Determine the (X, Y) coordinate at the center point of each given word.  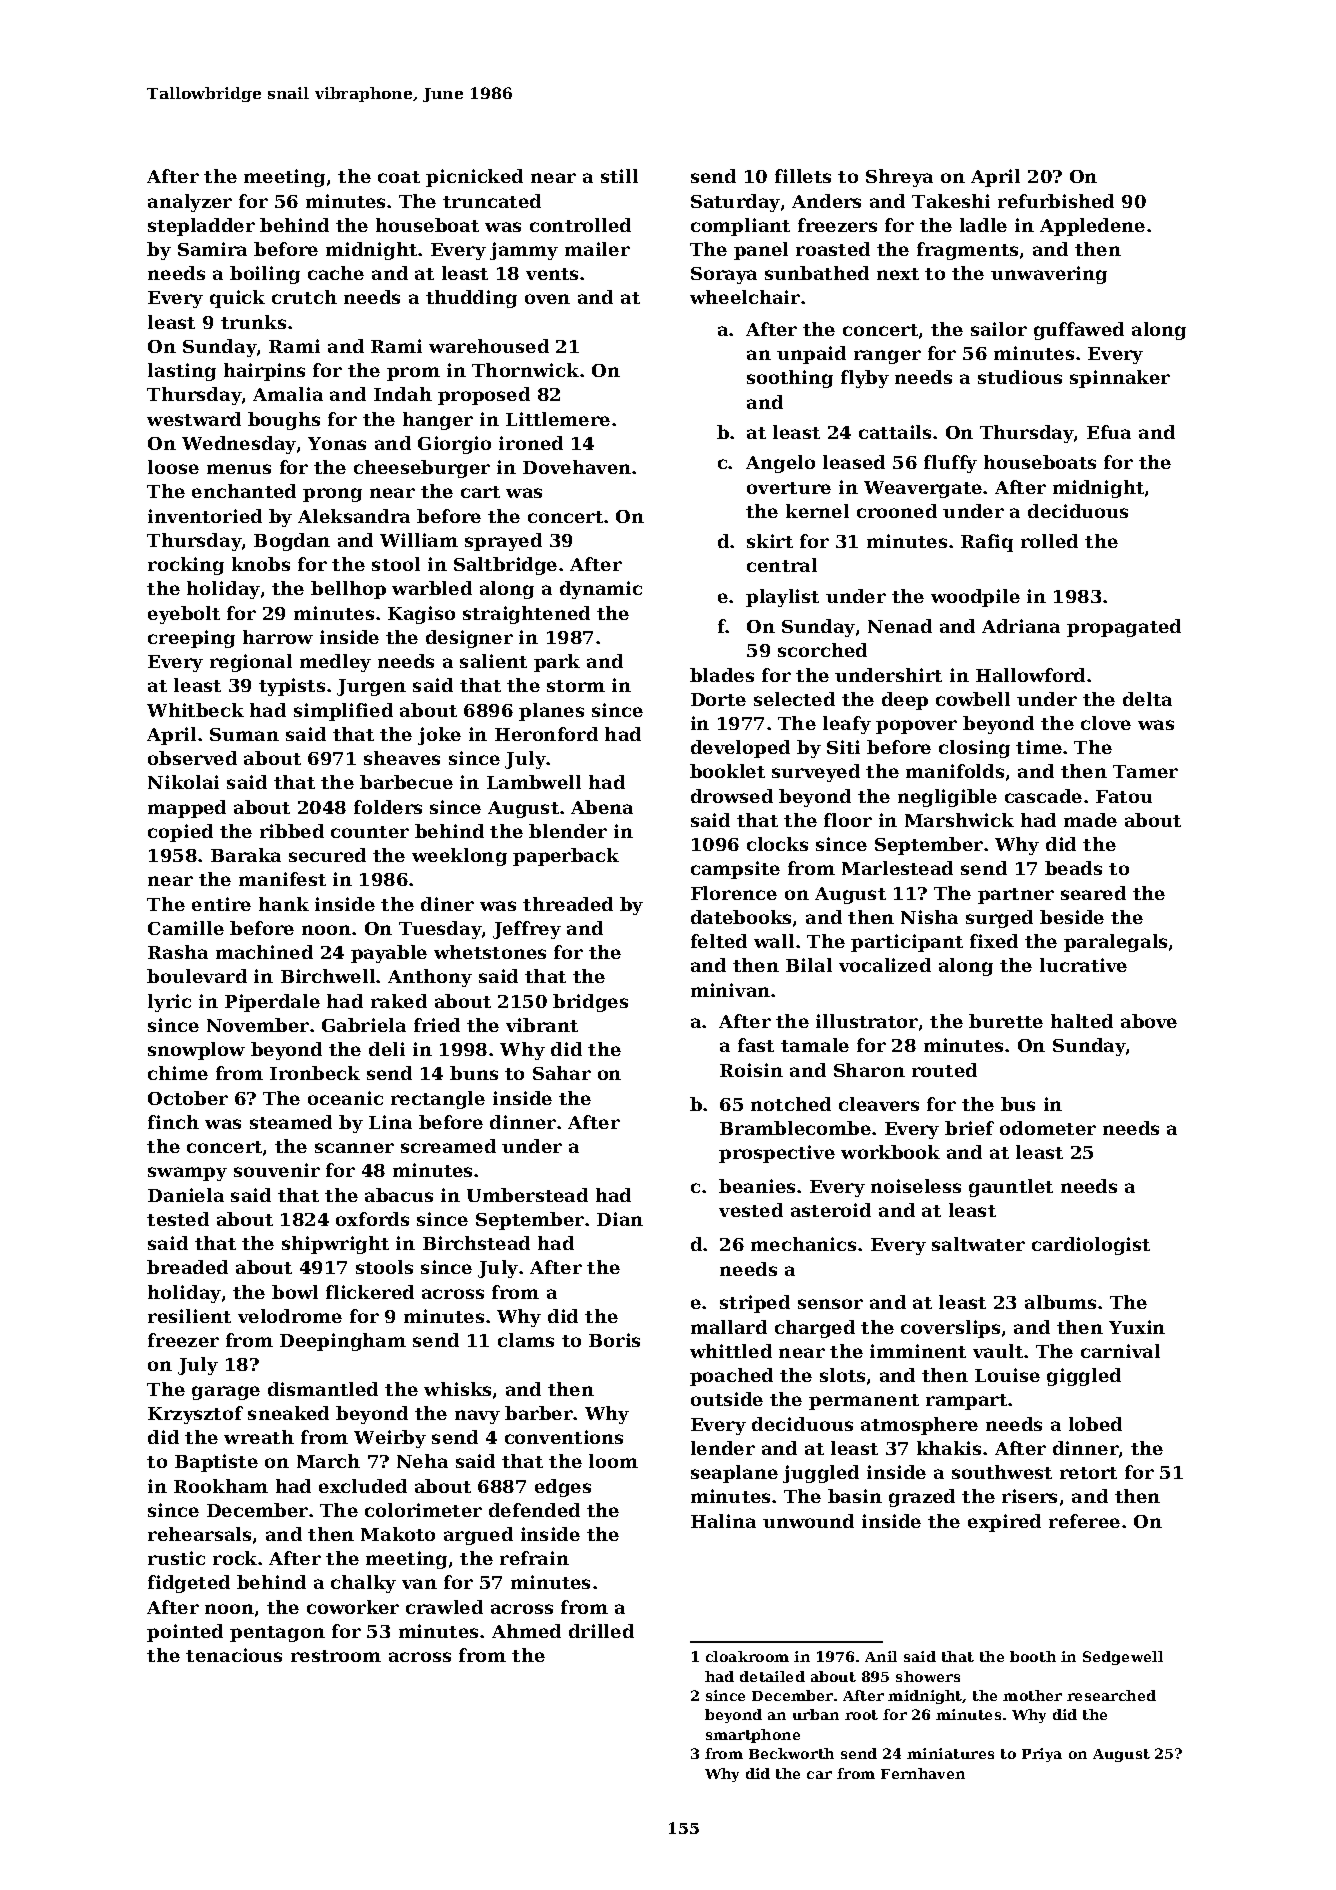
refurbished (1056, 201)
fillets (803, 176)
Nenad (900, 626)
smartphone (753, 1736)
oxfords (372, 1219)
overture (789, 488)
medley (335, 663)
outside (727, 1399)
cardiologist (1091, 1246)
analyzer (190, 203)
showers (928, 1676)
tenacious (234, 1655)
